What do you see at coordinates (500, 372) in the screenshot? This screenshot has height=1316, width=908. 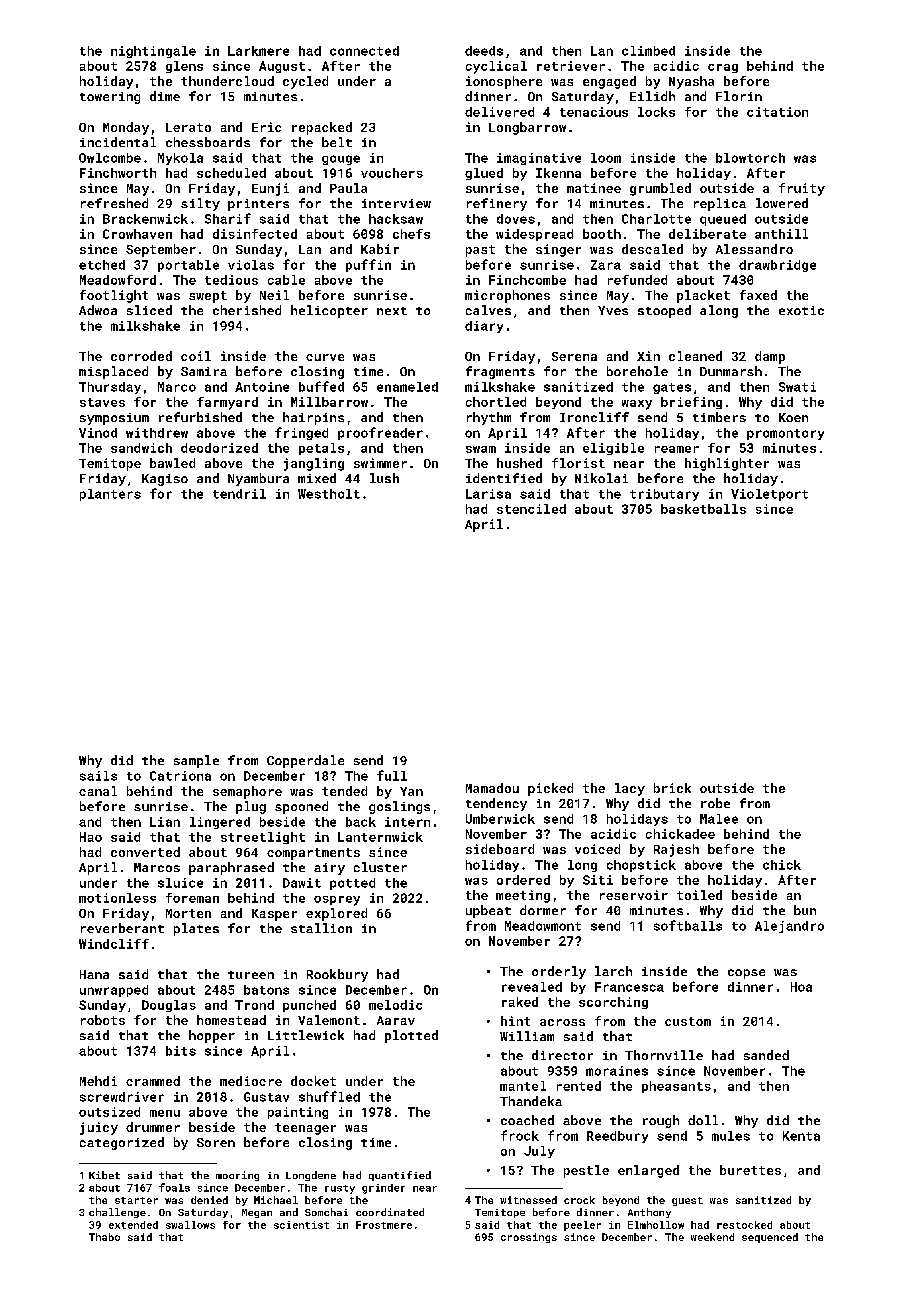 I see `fragments` at bounding box center [500, 372].
